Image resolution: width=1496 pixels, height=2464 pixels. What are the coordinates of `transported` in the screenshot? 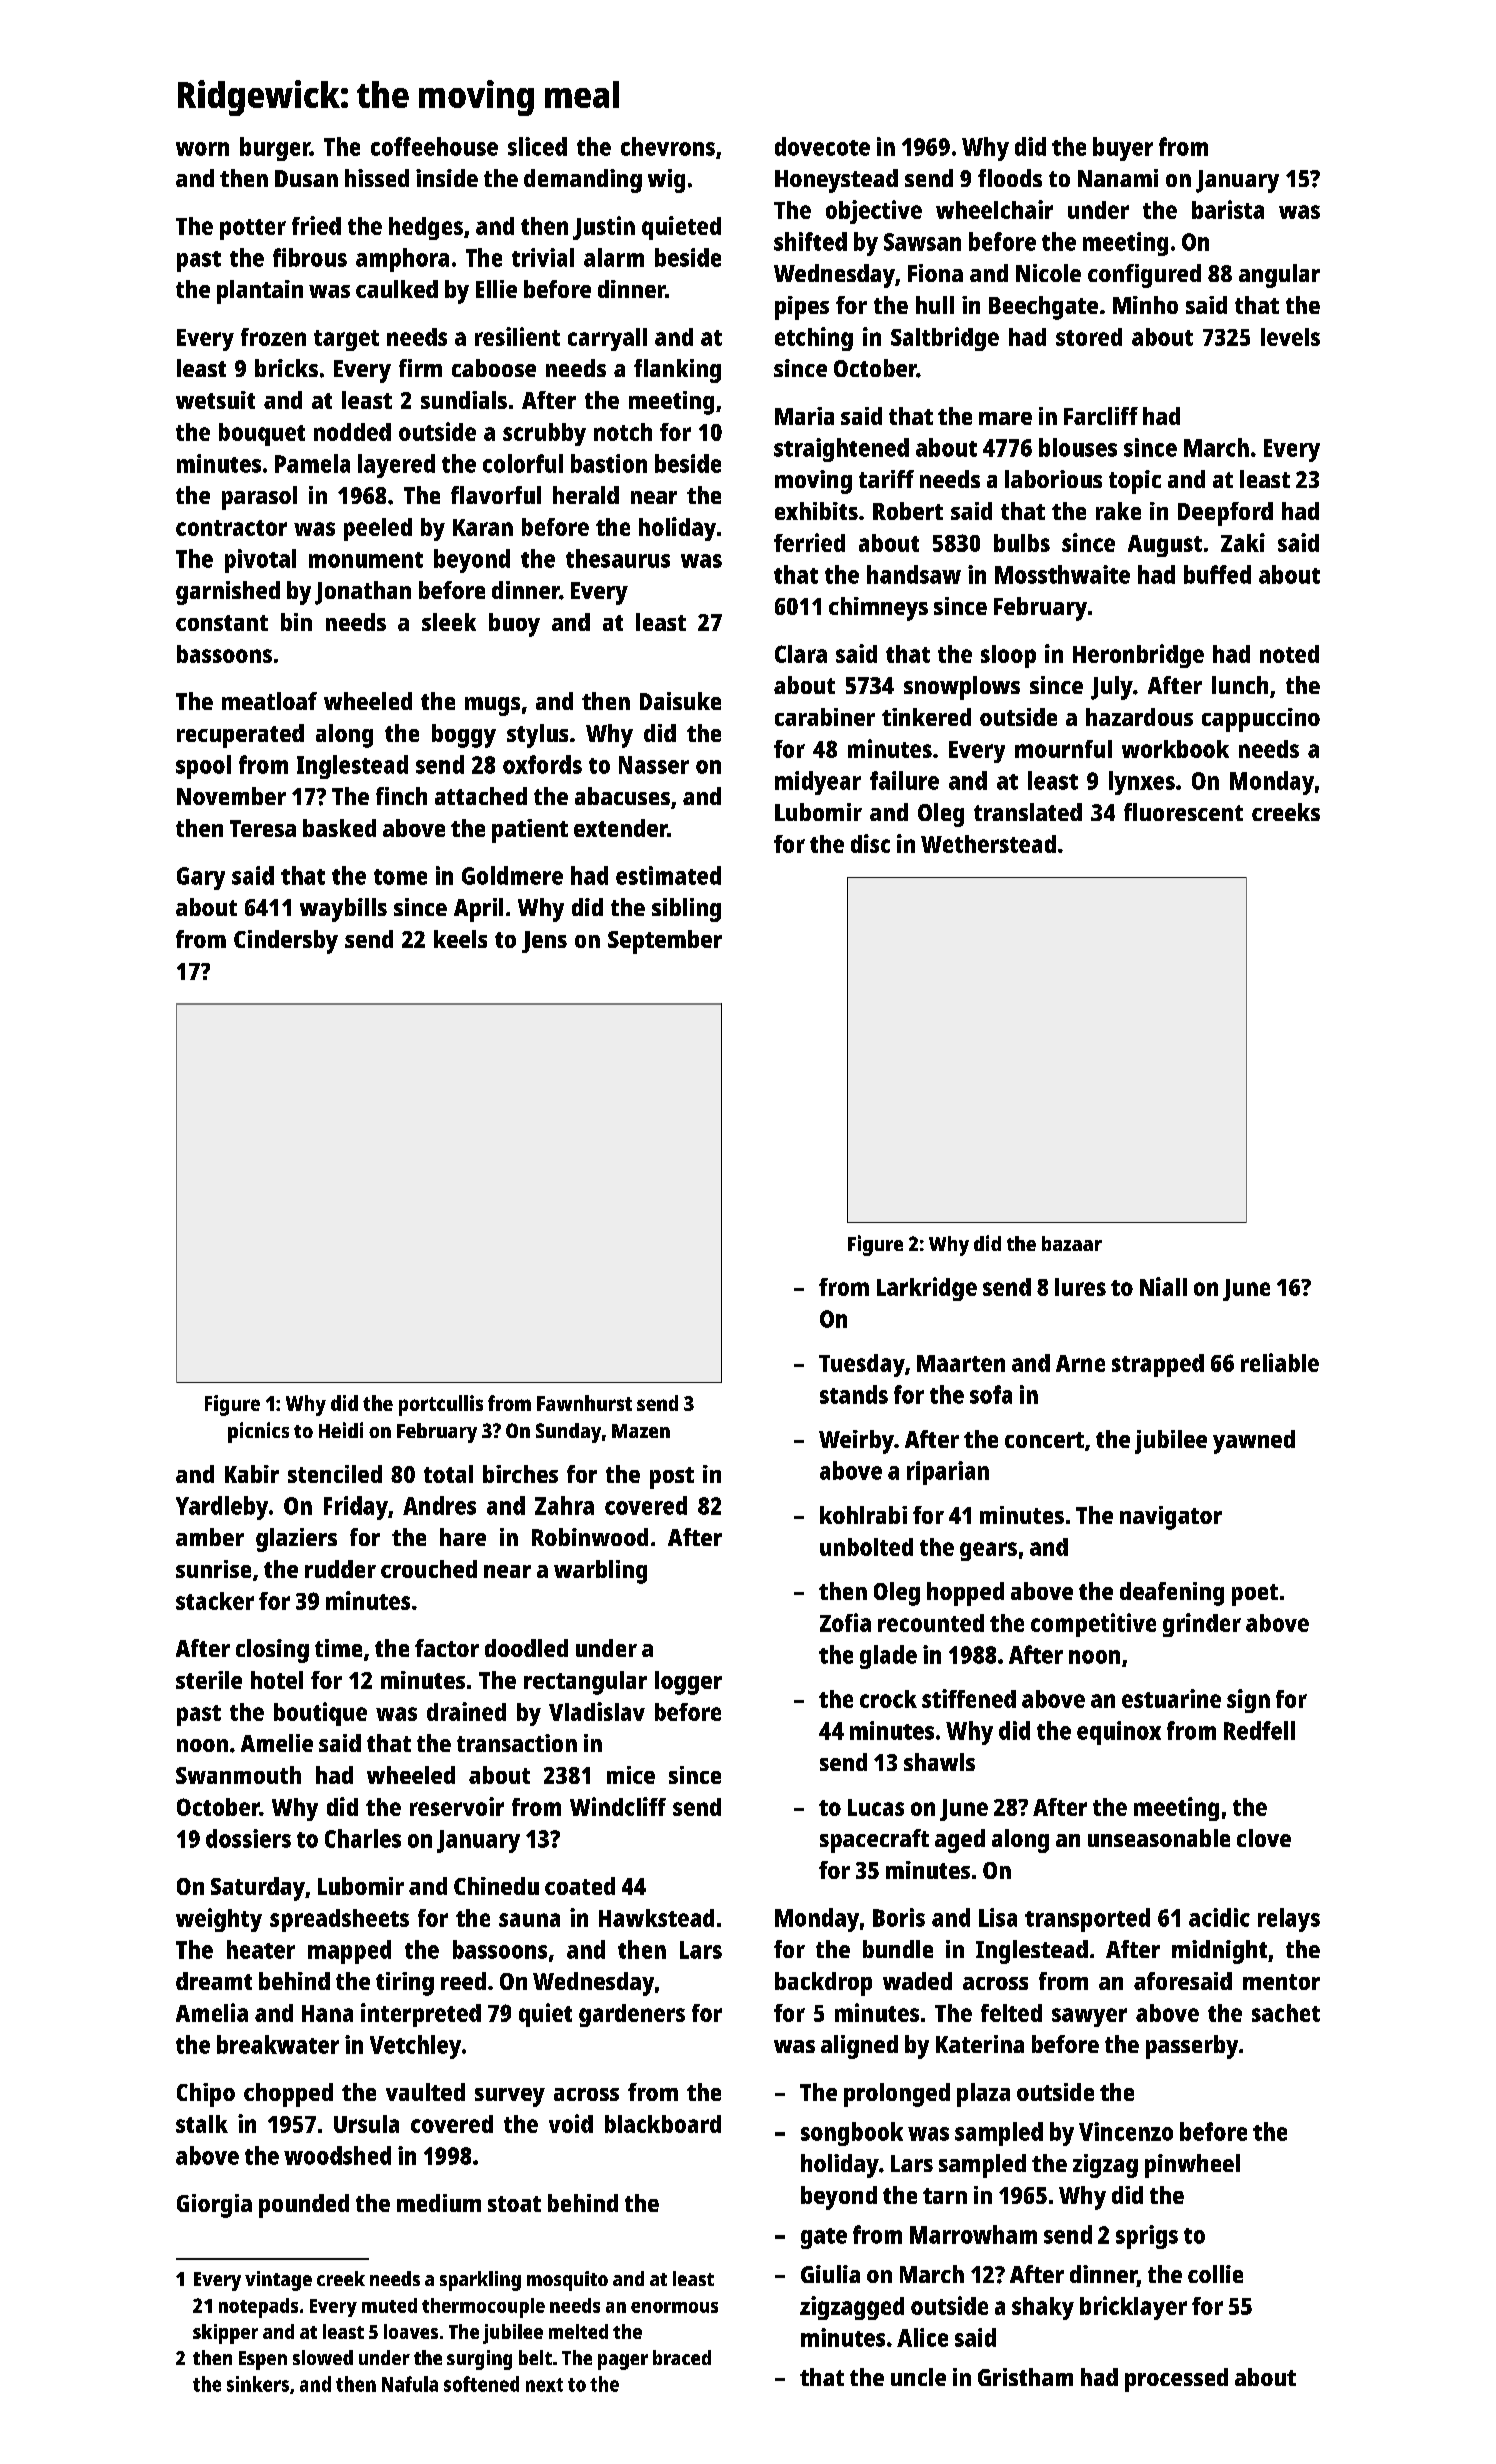 It's located at (1087, 1920).
